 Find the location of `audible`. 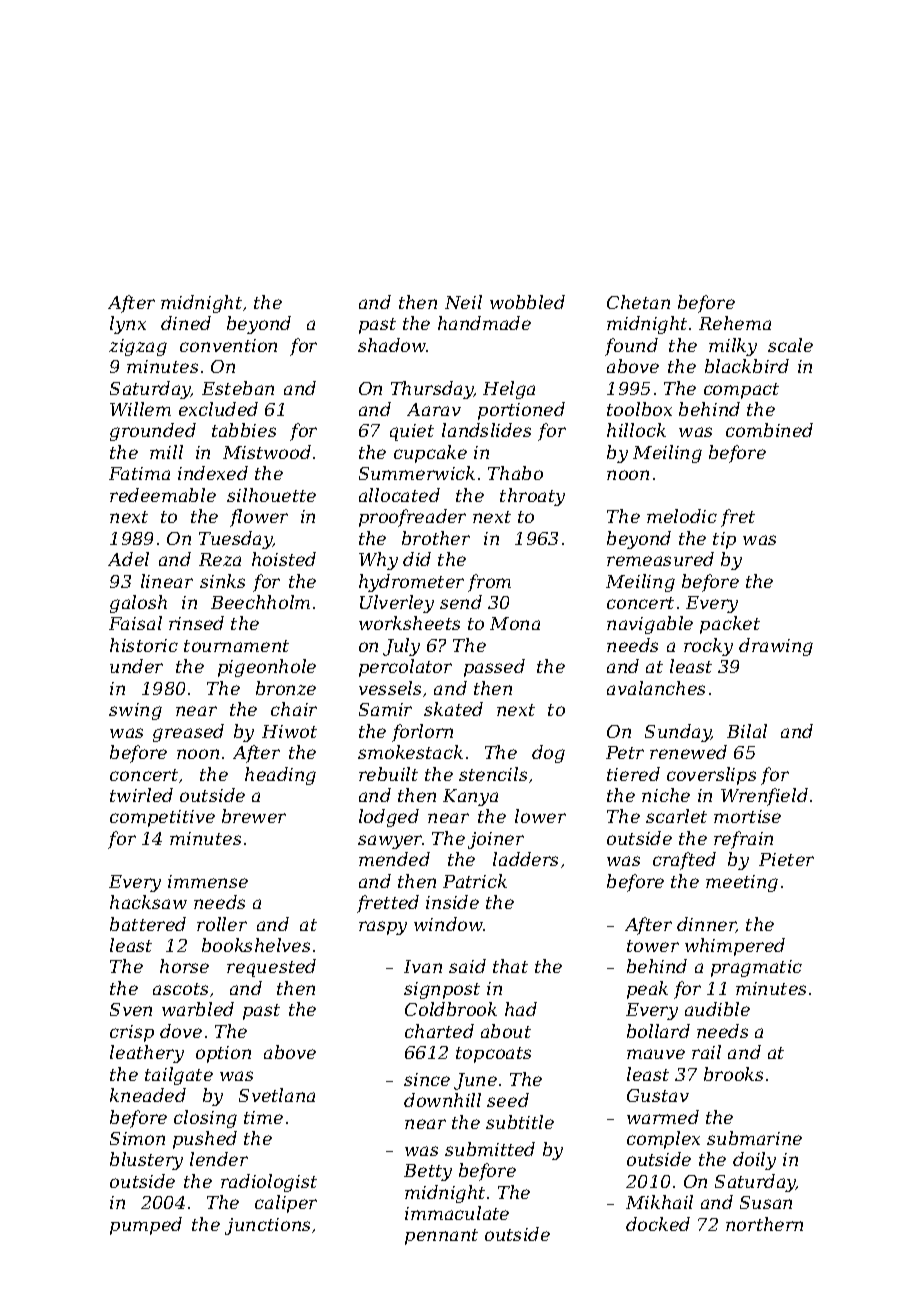

audible is located at coordinates (717, 1009).
